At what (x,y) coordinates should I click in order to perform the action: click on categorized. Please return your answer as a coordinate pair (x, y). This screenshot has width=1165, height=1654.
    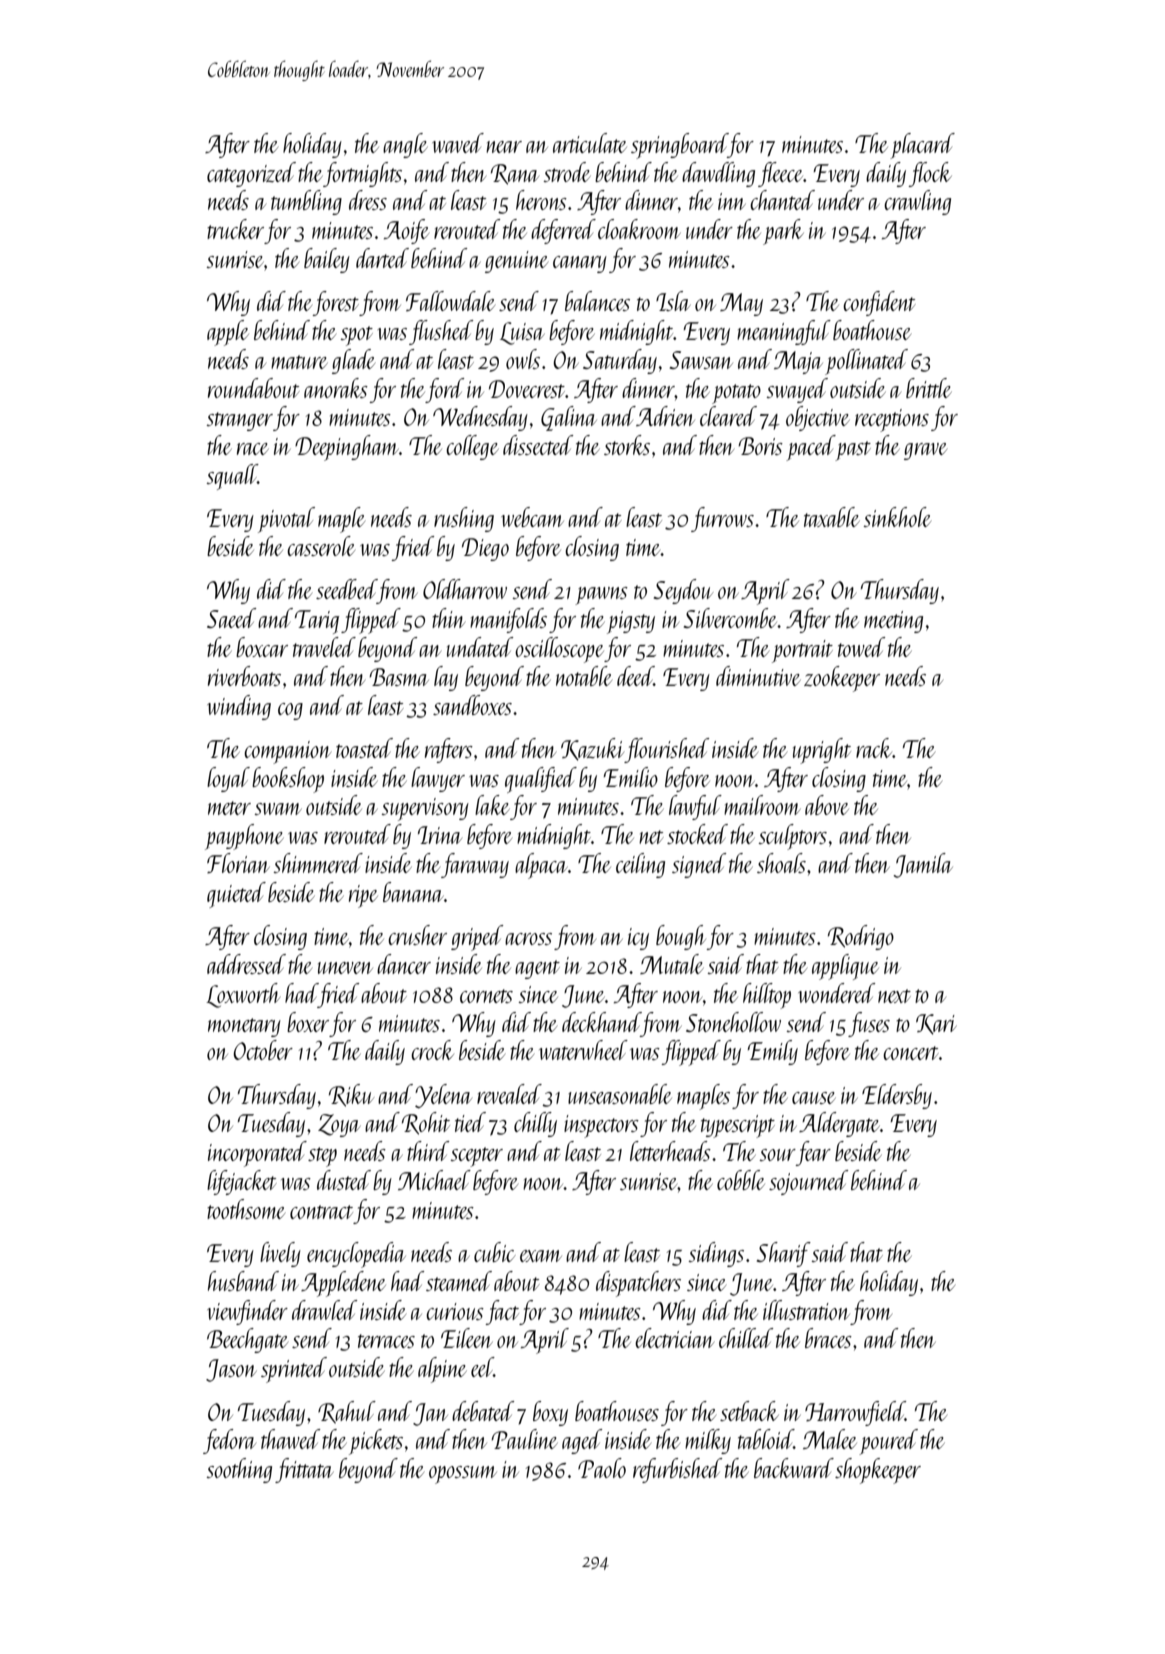
    Looking at the image, I should click on (251, 174).
